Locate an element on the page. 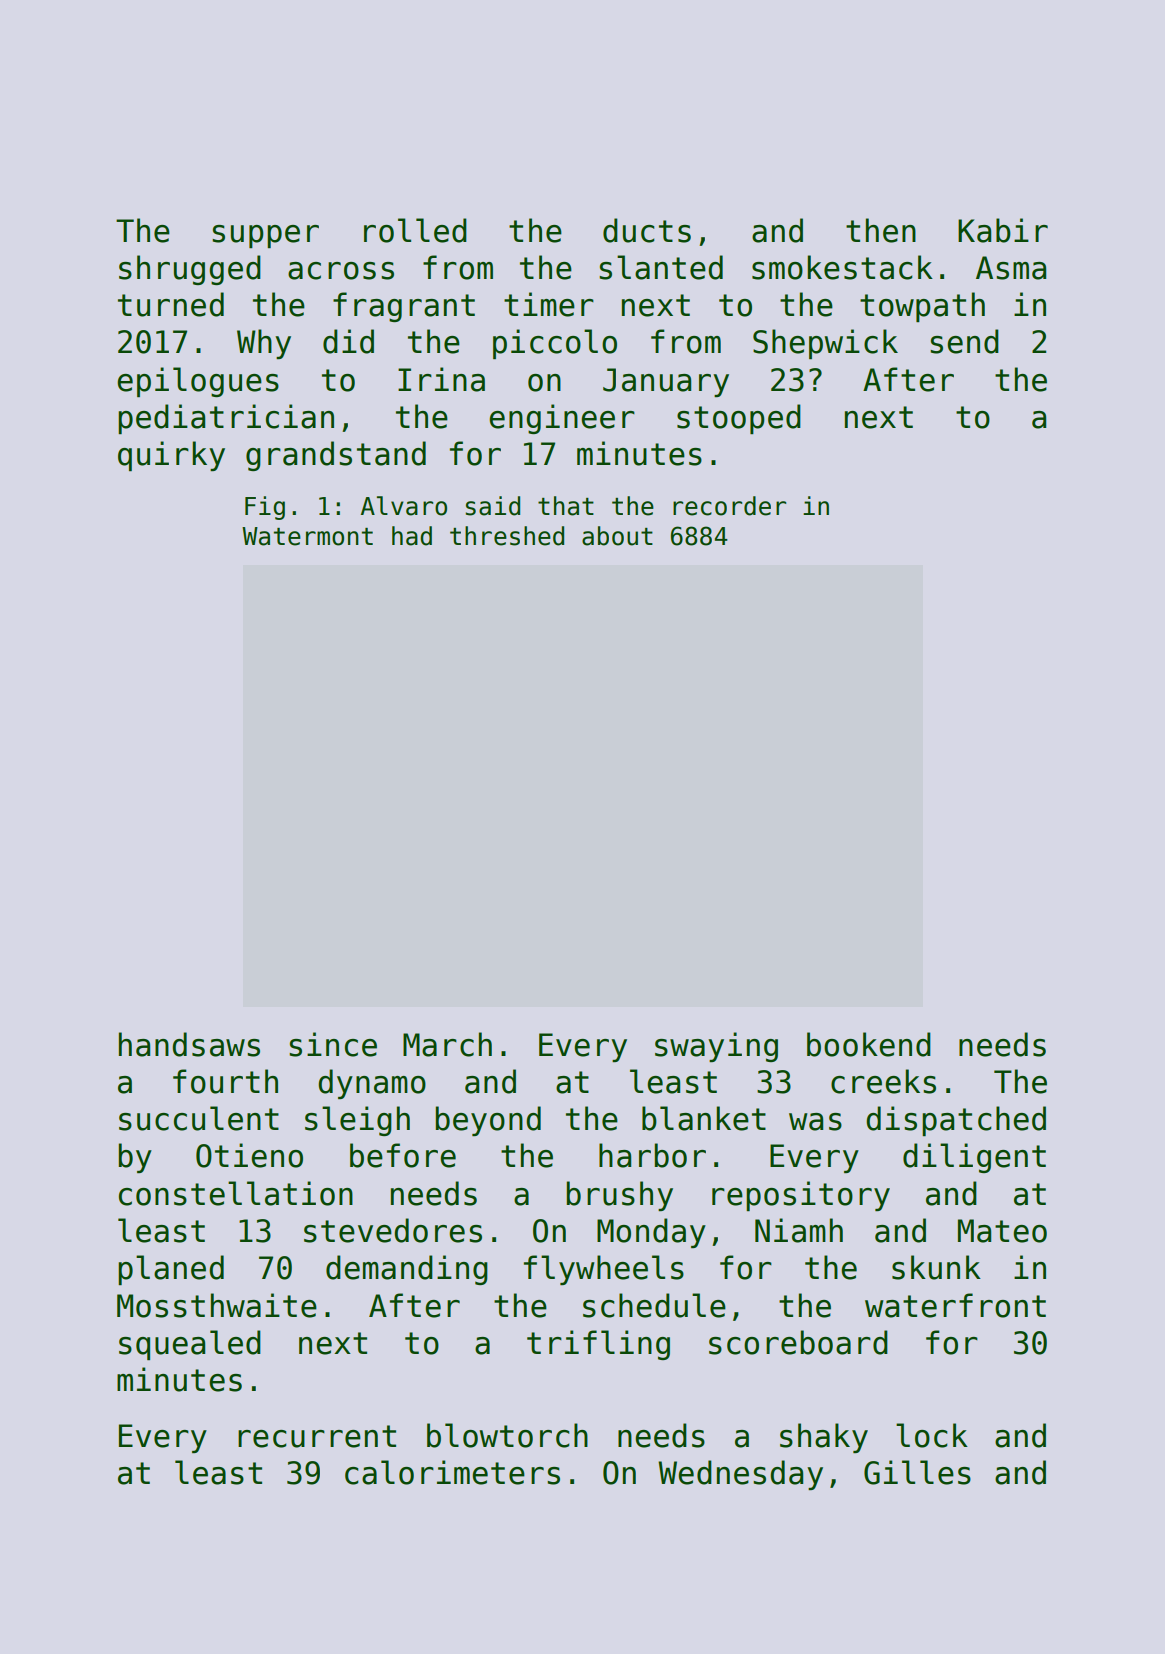 The width and height of the image is (1165, 1654). about is located at coordinates (617, 536).
